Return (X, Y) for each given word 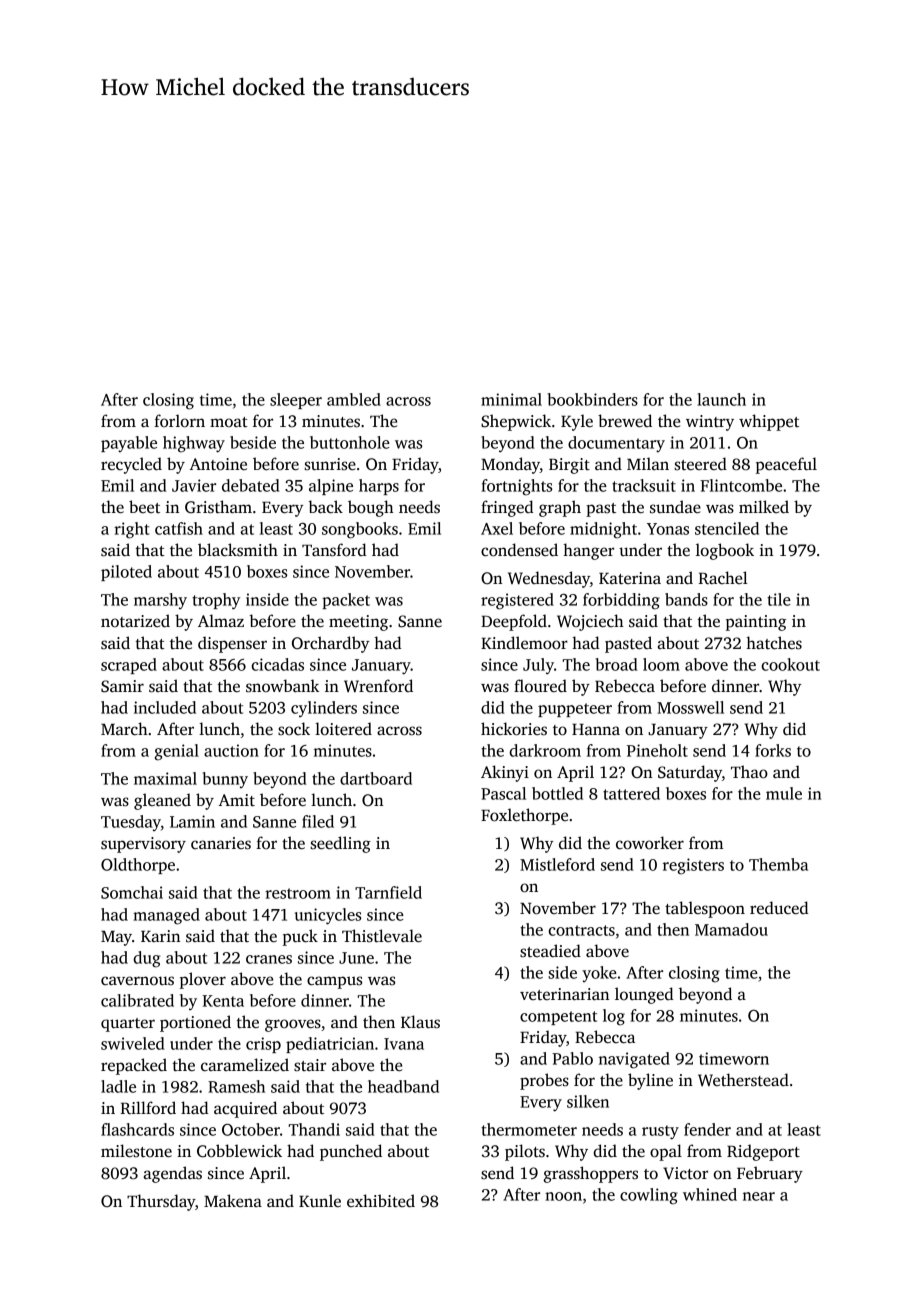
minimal (511, 399)
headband (403, 1086)
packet (346, 601)
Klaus (420, 1022)
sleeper (296, 401)
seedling (340, 844)
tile (779, 599)
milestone (136, 1150)
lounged (644, 995)
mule (784, 793)
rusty (660, 1132)
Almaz (221, 620)
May (116, 938)
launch (721, 399)
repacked (134, 1066)
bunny (225, 780)
